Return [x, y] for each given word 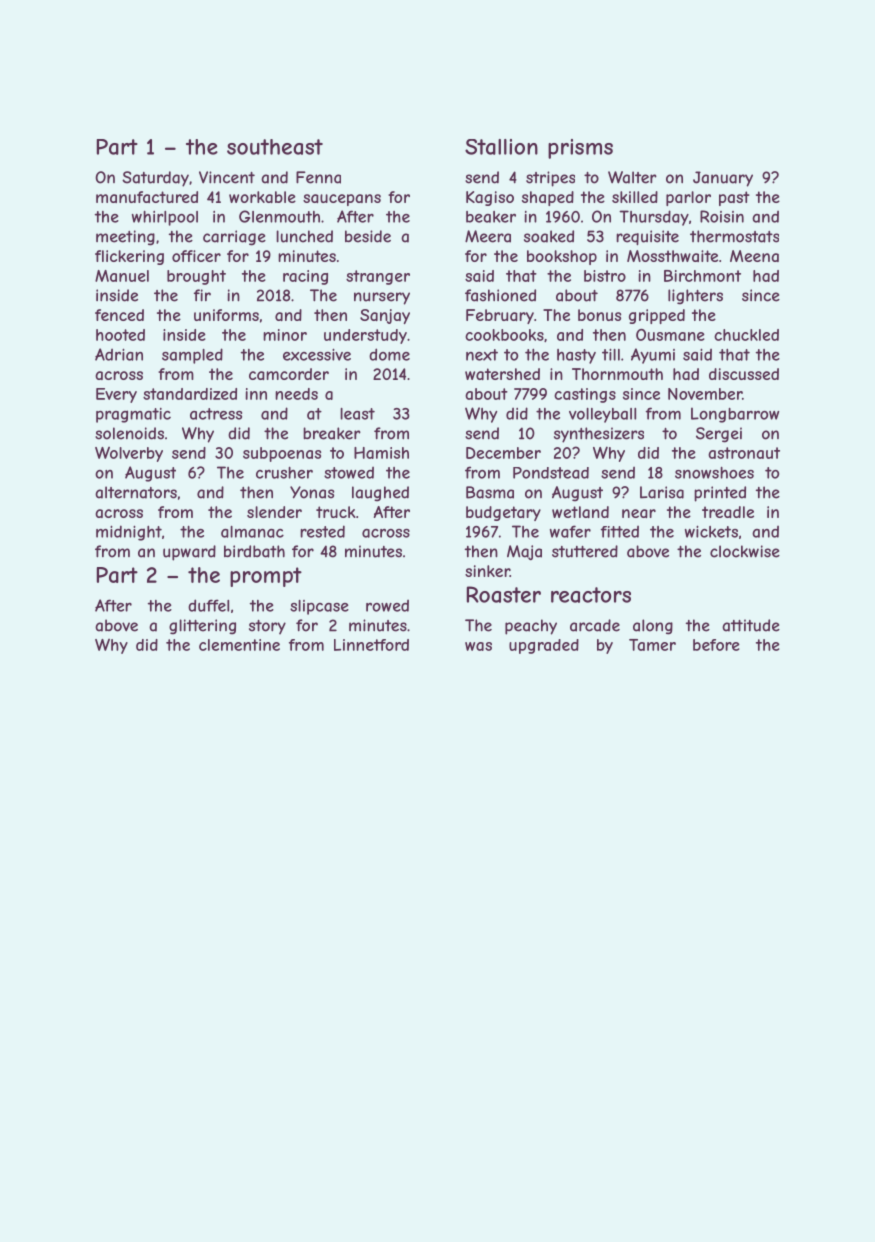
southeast [275, 147]
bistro [605, 276]
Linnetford [371, 645]
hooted [120, 335]
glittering [202, 627]
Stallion [501, 147]
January [723, 179]
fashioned [500, 295]
